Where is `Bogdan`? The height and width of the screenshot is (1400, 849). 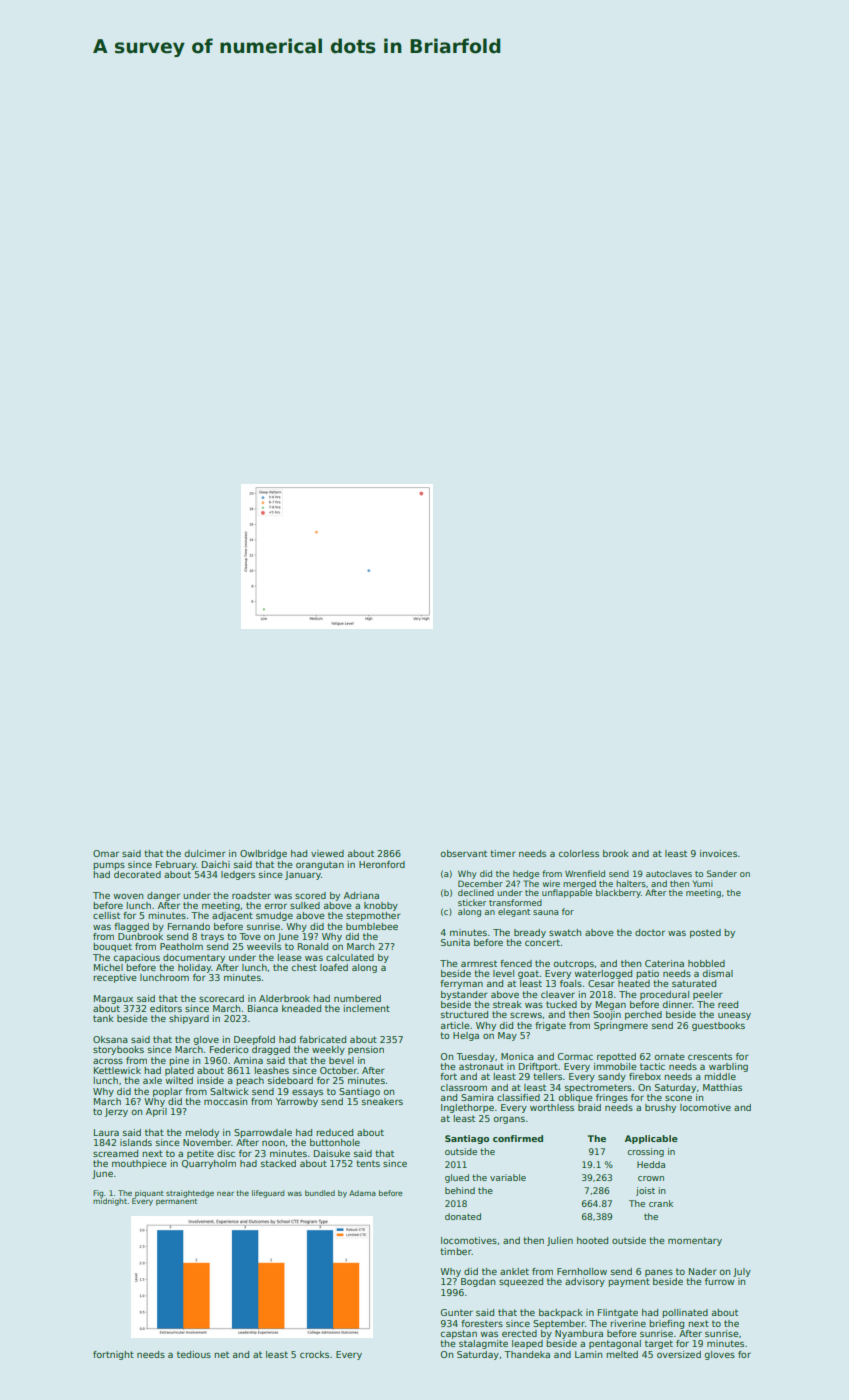 Bogdan is located at coordinates (478, 1282).
